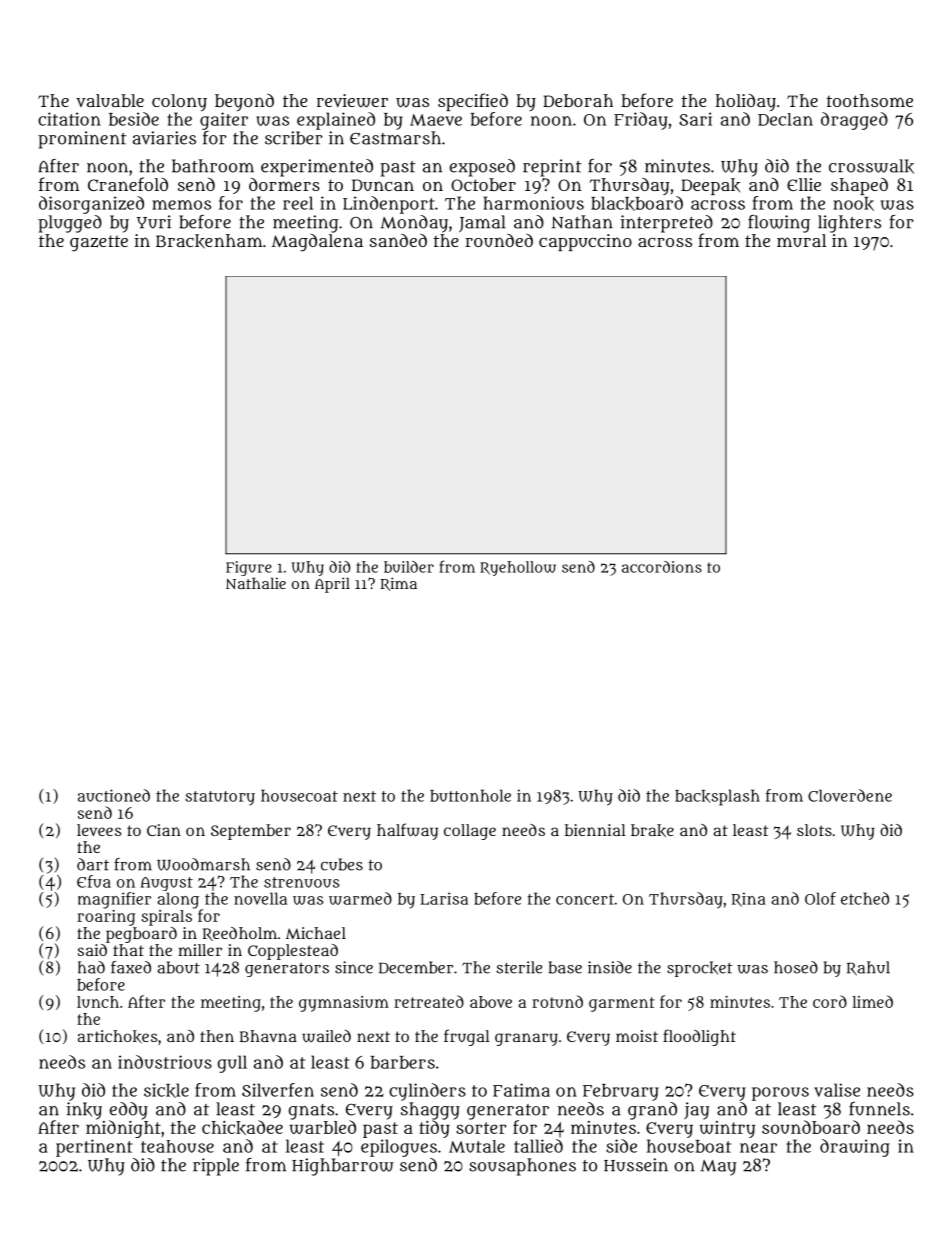  Describe the element at coordinates (518, 568) in the screenshot. I see `Ryehollow` at that location.
